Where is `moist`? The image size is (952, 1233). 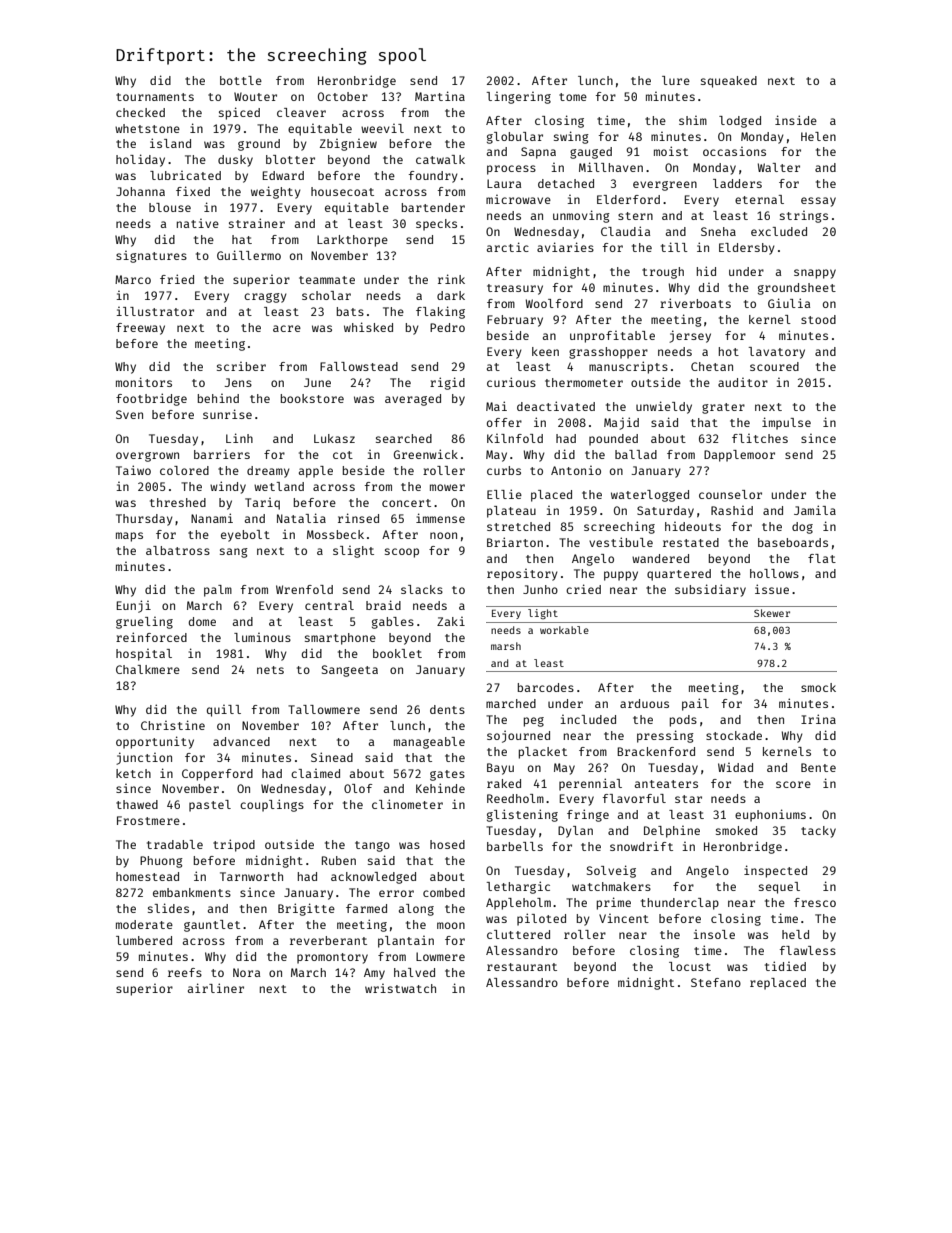 moist is located at coordinates (671, 151).
